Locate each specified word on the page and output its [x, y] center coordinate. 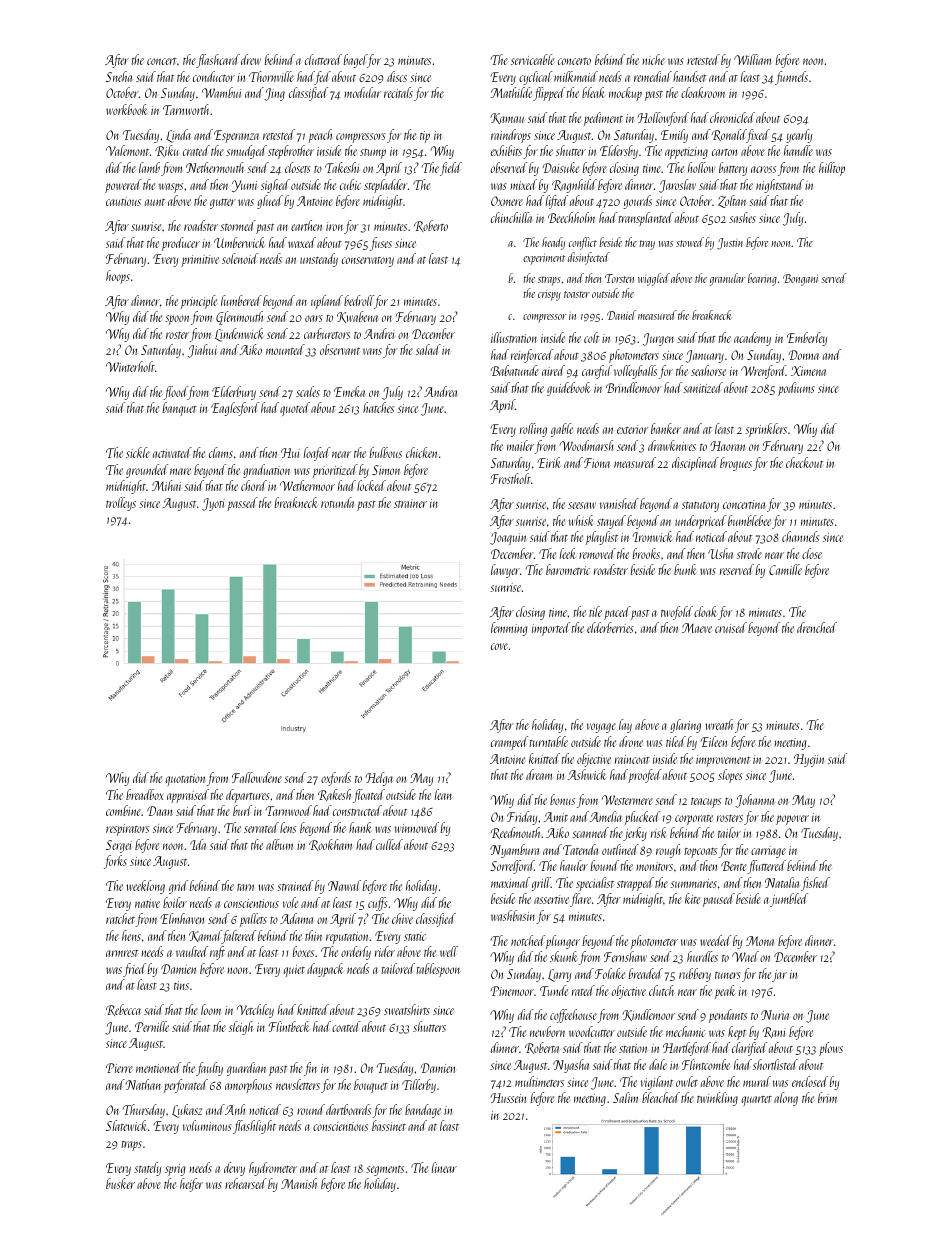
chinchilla [511, 217]
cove [499, 646]
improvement [723, 761]
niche [653, 59]
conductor [214, 76]
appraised [188, 796]
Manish [299, 1183]
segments [385, 1171]
